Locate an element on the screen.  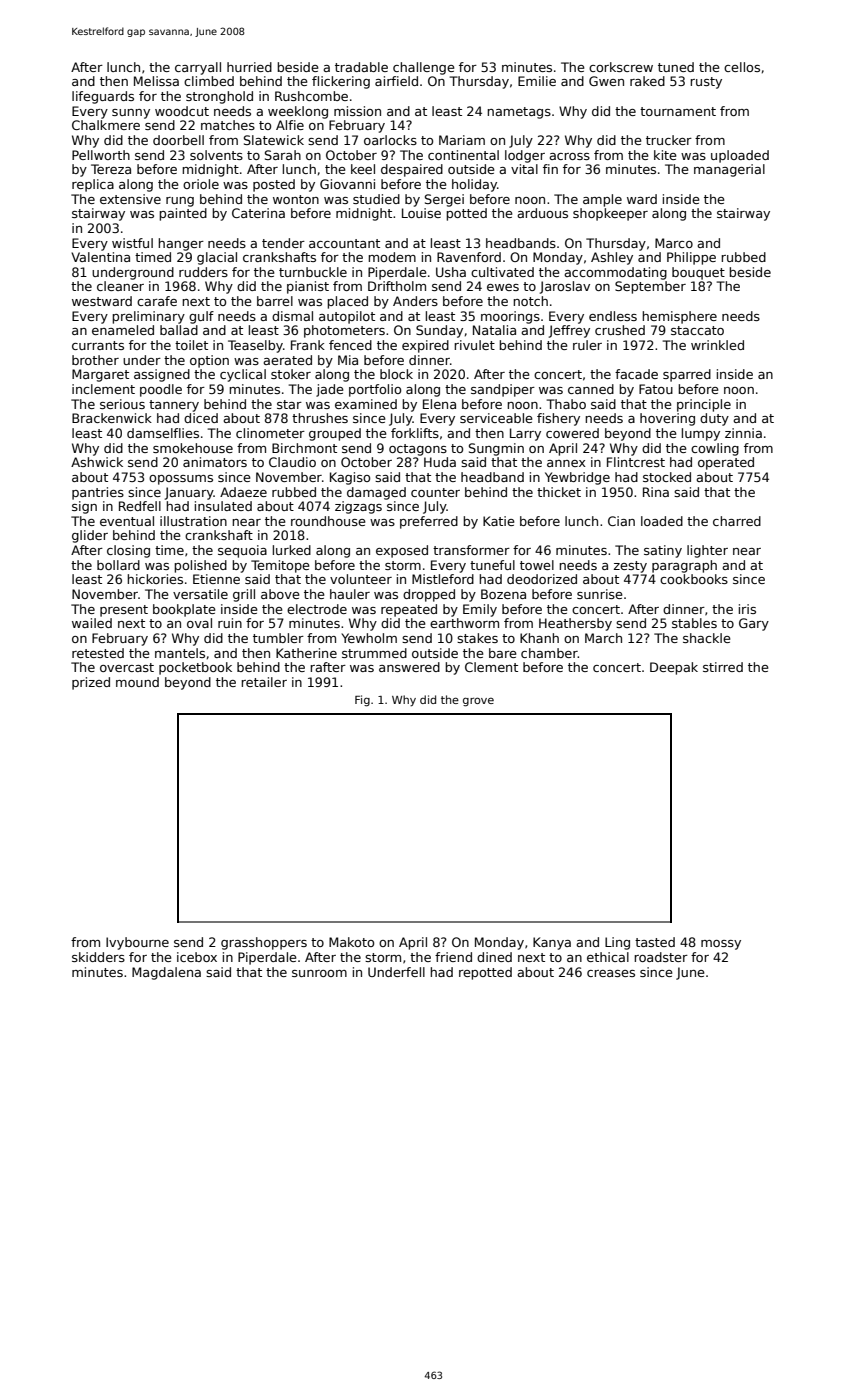
accountant is located at coordinates (344, 243).
